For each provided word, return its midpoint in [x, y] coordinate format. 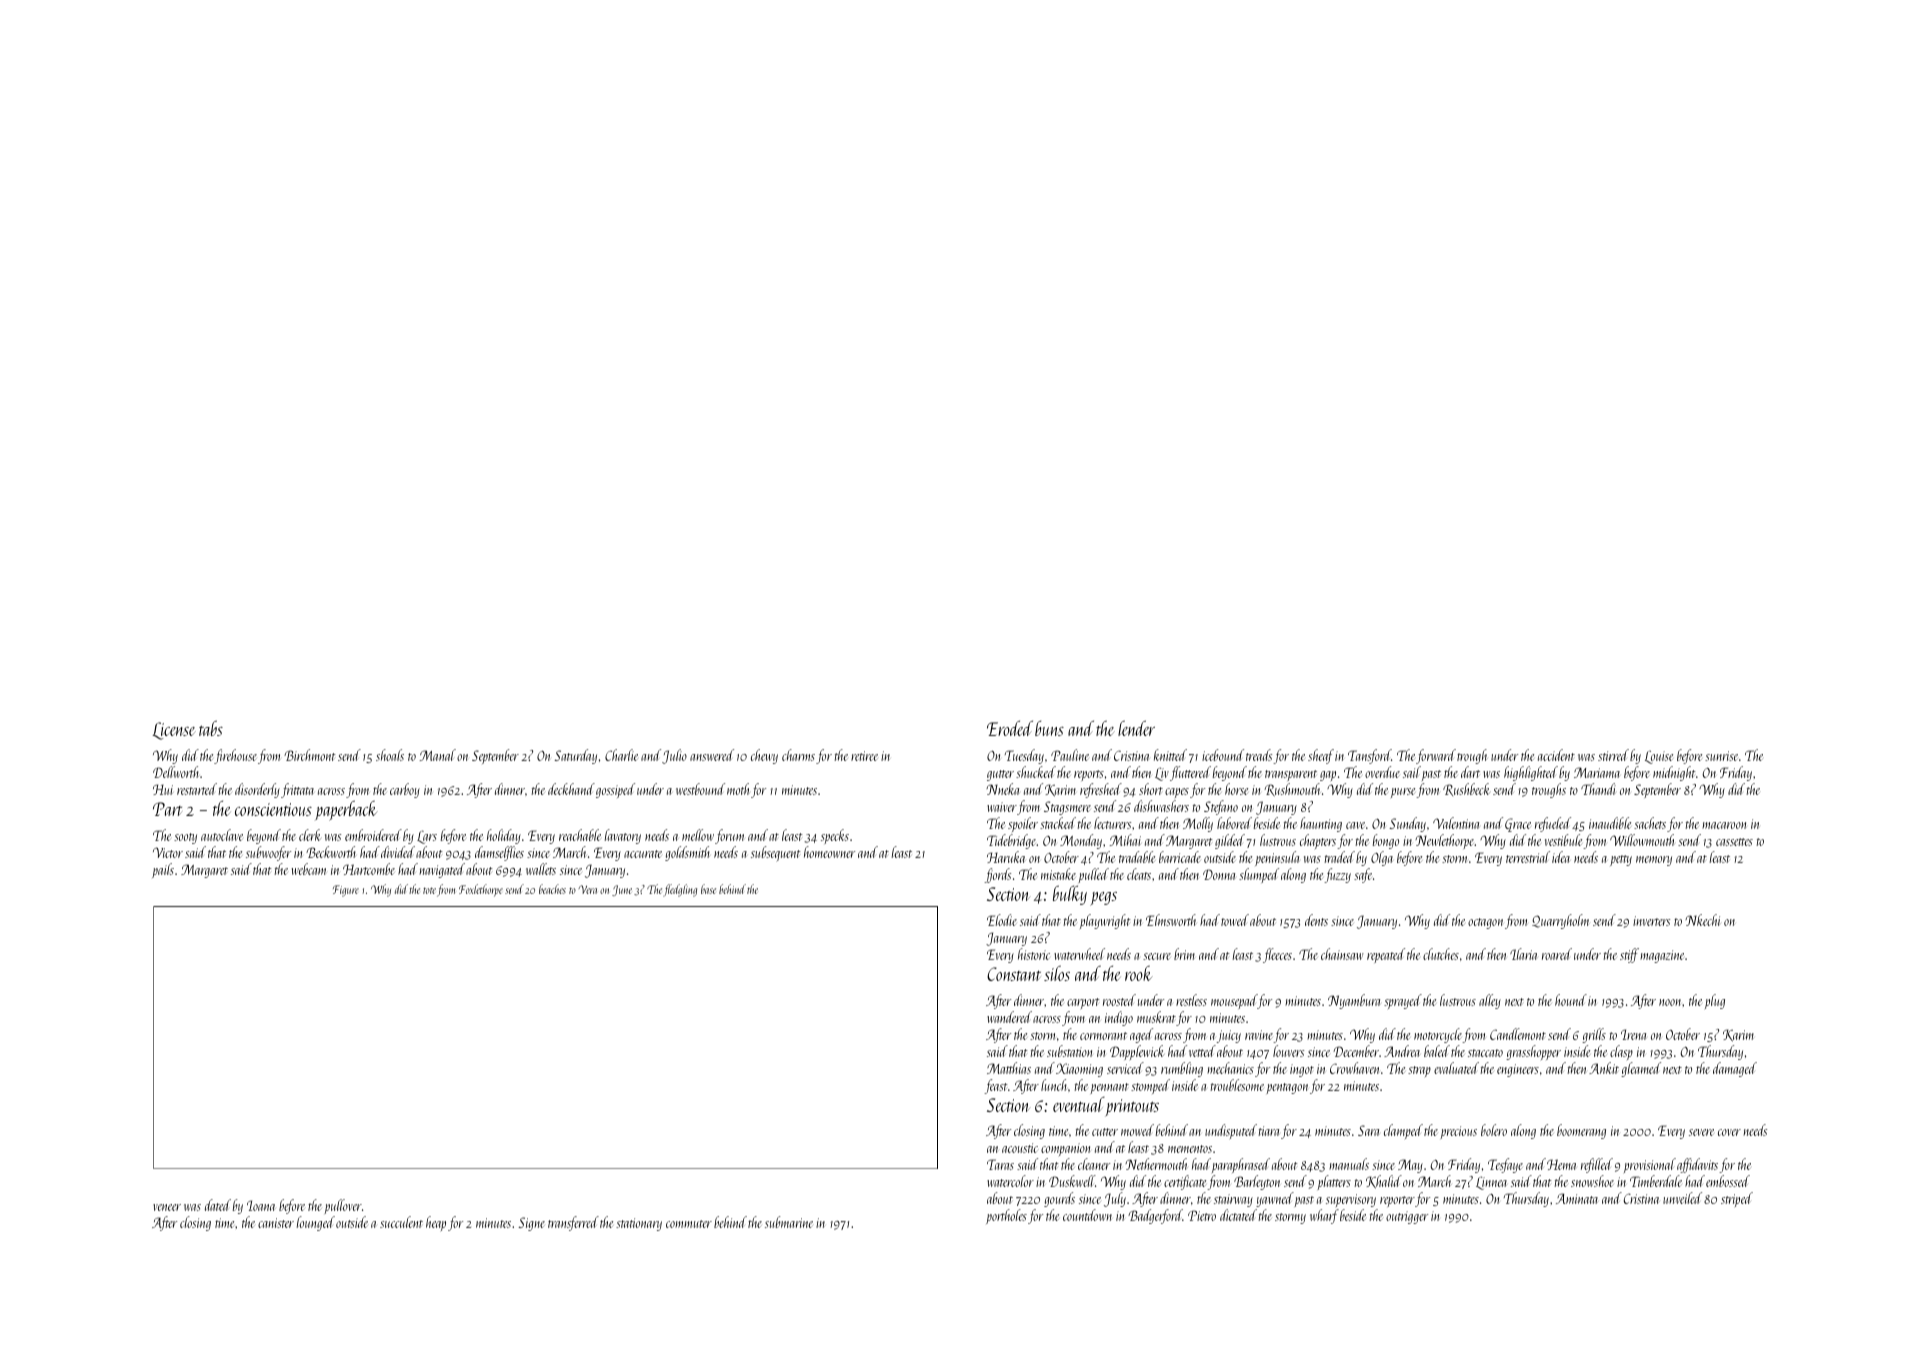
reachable [580, 835]
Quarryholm [1560, 921]
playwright [1105, 921]
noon [1671, 1002]
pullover [343, 1206]
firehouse [235, 756]
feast [996, 1086]
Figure [346, 891]
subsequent [776, 854]
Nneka [1002, 789]
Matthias [1009, 1068]
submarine [789, 1222]
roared [1557, 954]
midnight [1674, 773]
